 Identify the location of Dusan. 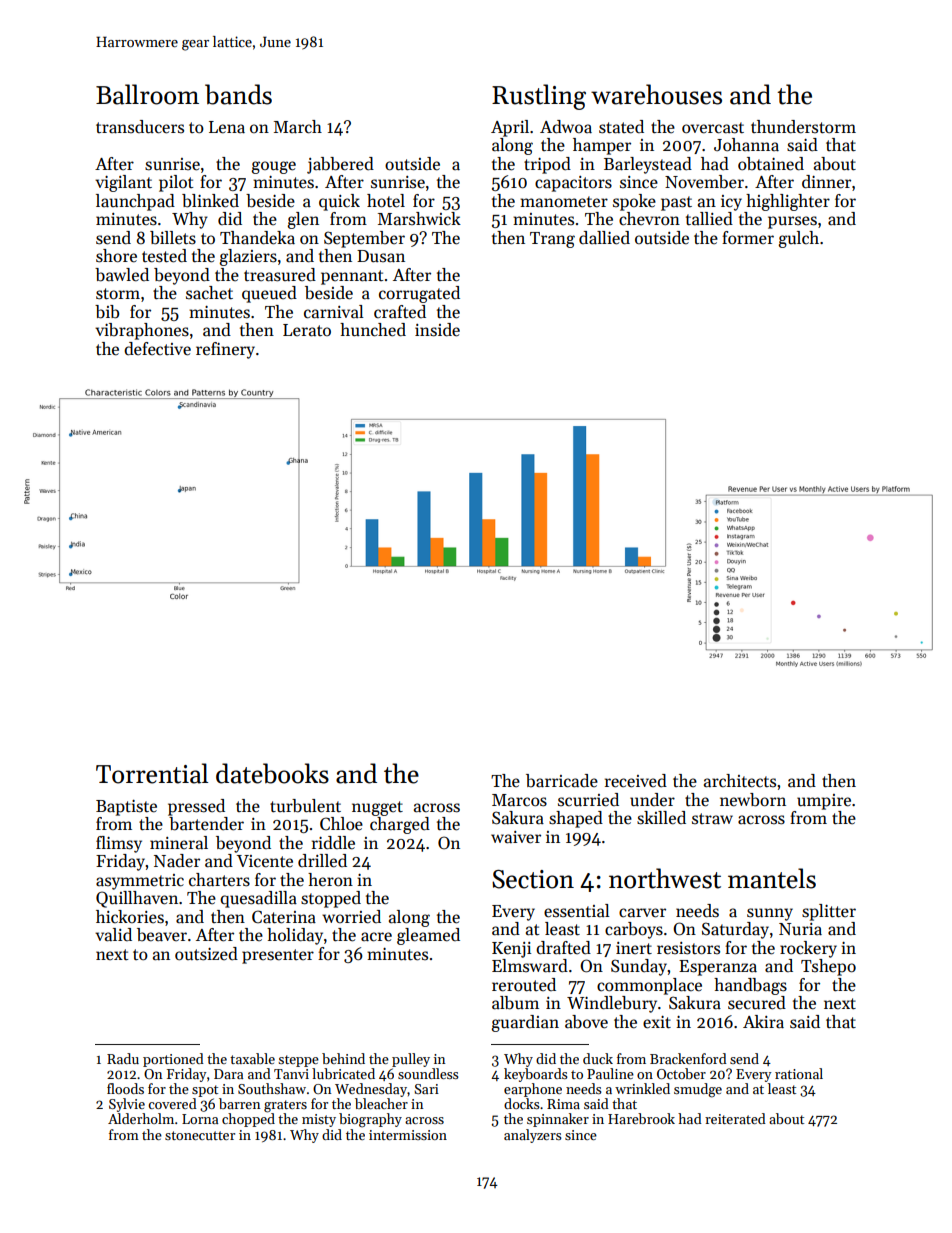
(381, 256).
